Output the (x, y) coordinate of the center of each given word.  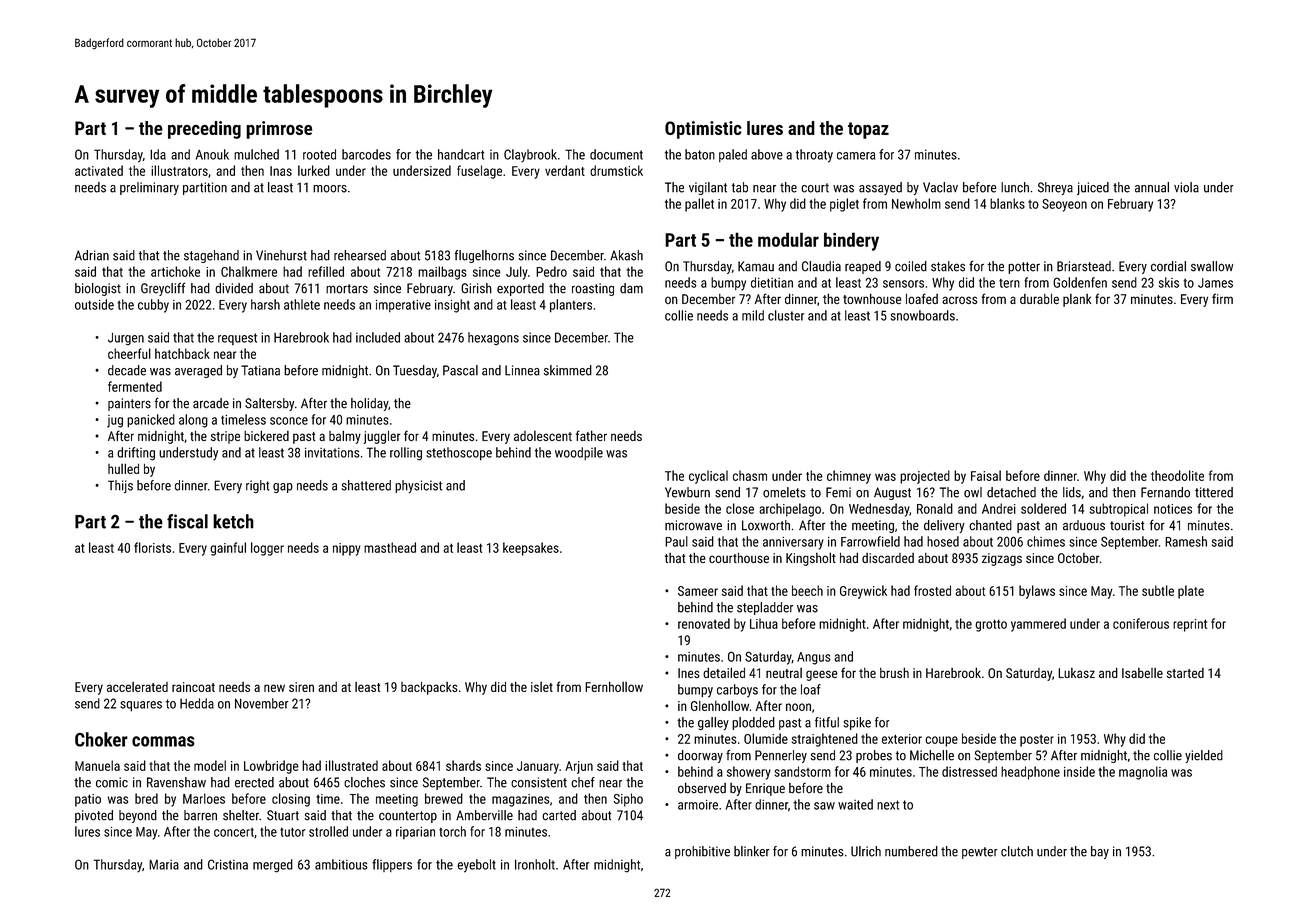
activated (99, 170)
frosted (932, 590)
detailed (724, 672)
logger (267, 549)
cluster (786, 315)
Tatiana (260, 370)
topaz (868, 130)
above (767, 154)
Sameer (698, 591)
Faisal (986, 475)
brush (894, 672)
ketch (233, 521)
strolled (328, 831)
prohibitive (702, 852)
